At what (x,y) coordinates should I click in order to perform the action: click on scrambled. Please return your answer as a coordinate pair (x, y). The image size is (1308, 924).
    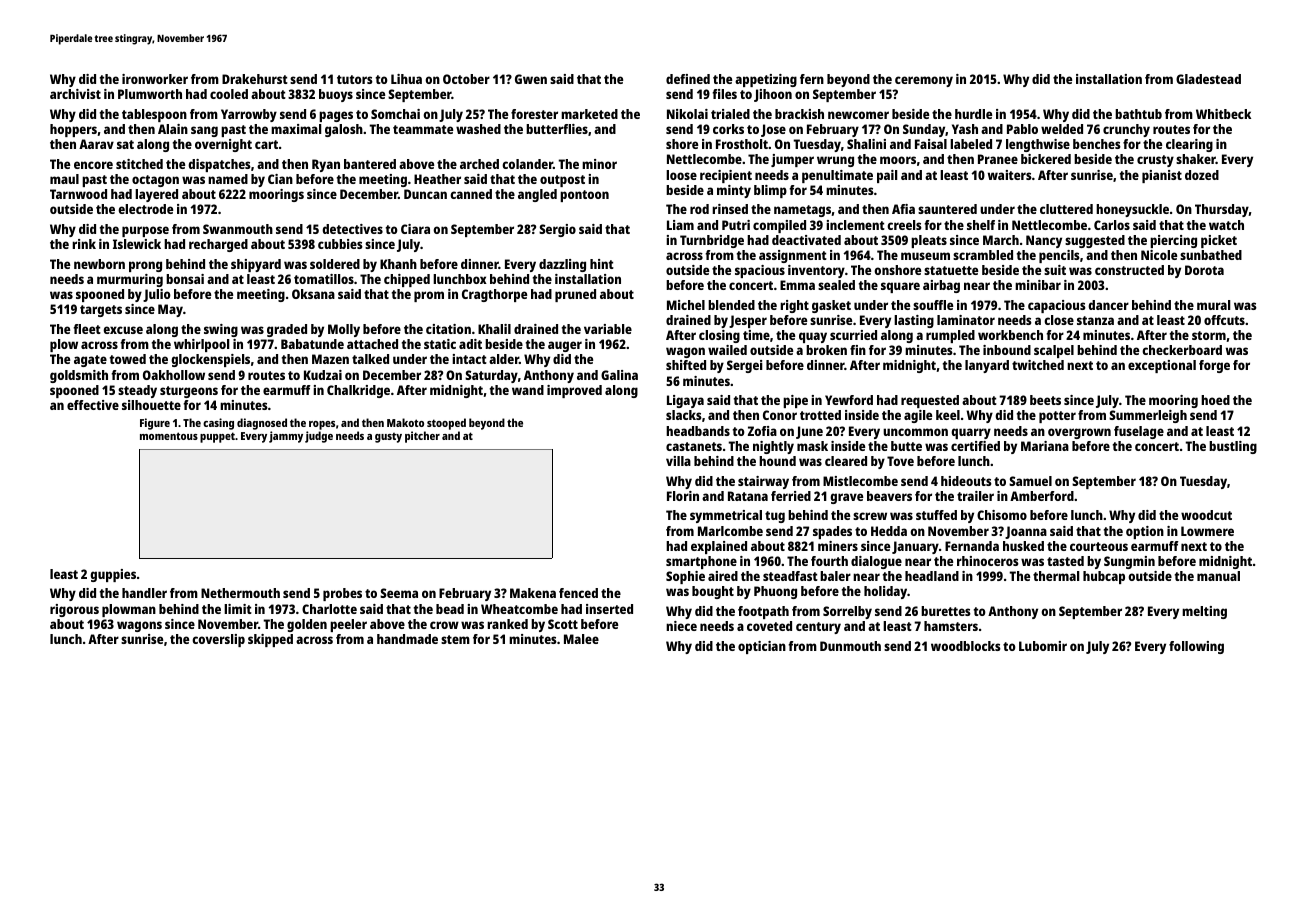
    Looking at the image, I should click on (983, 255).
